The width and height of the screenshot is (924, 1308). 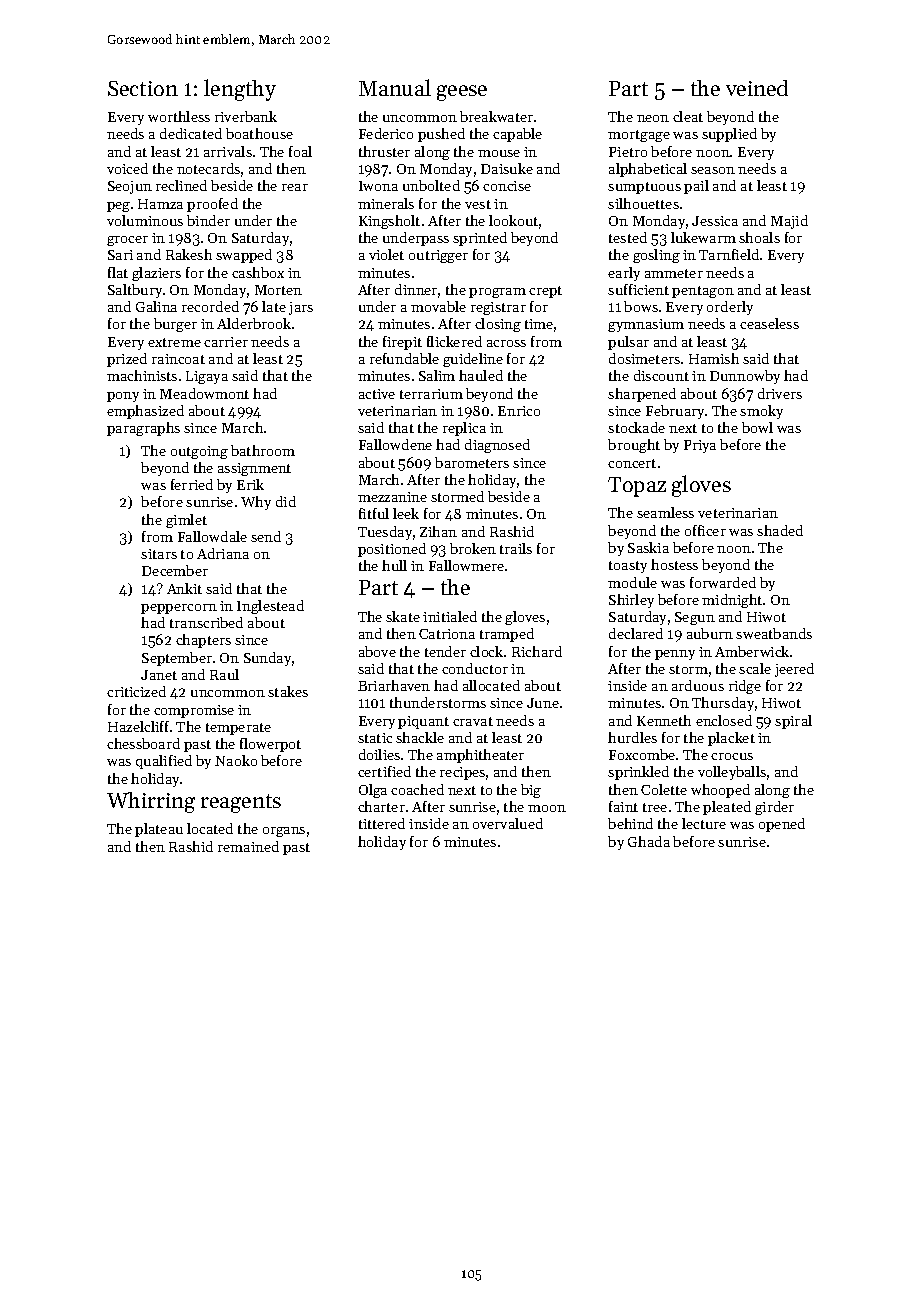 What do you see at coordinates (164, 762) in the screenshot?
I see `qualified` at bounding box center [164, 762].
